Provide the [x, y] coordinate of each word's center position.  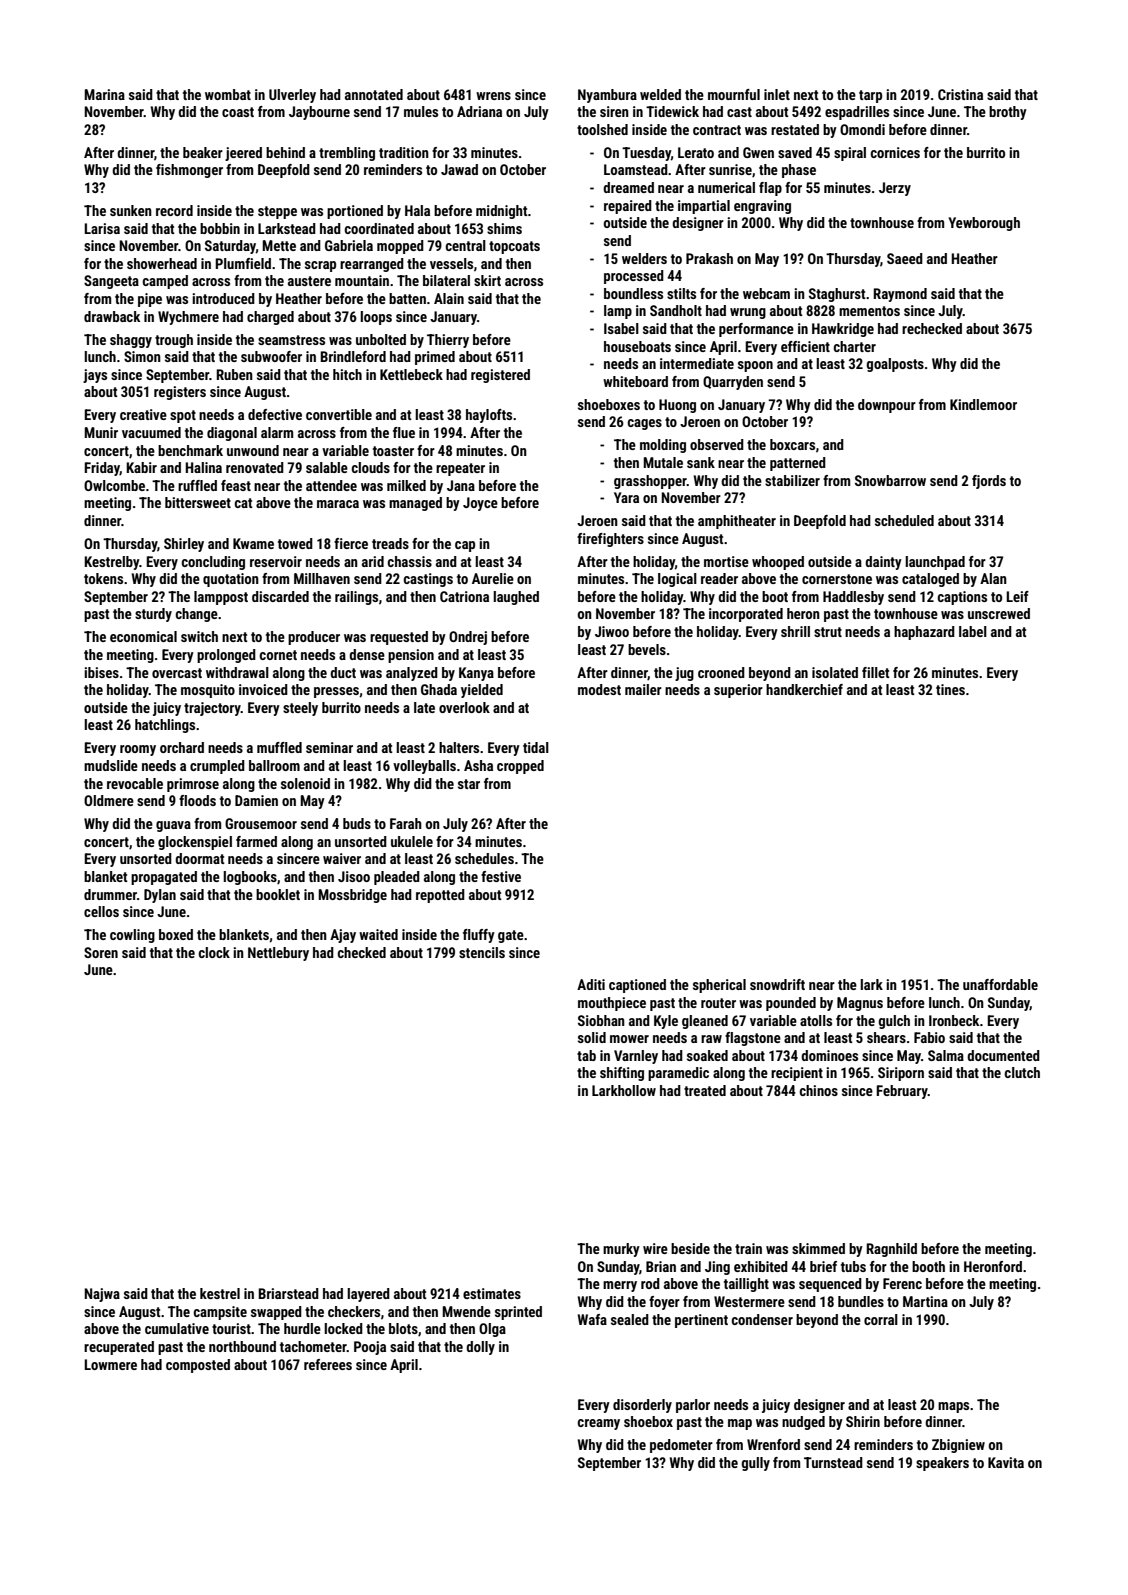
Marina [104, 94]
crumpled [217, 767]
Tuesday [646, 154]
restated [795, 129]
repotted [440, 896]
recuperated [119, 1348]
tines [950, 689]
